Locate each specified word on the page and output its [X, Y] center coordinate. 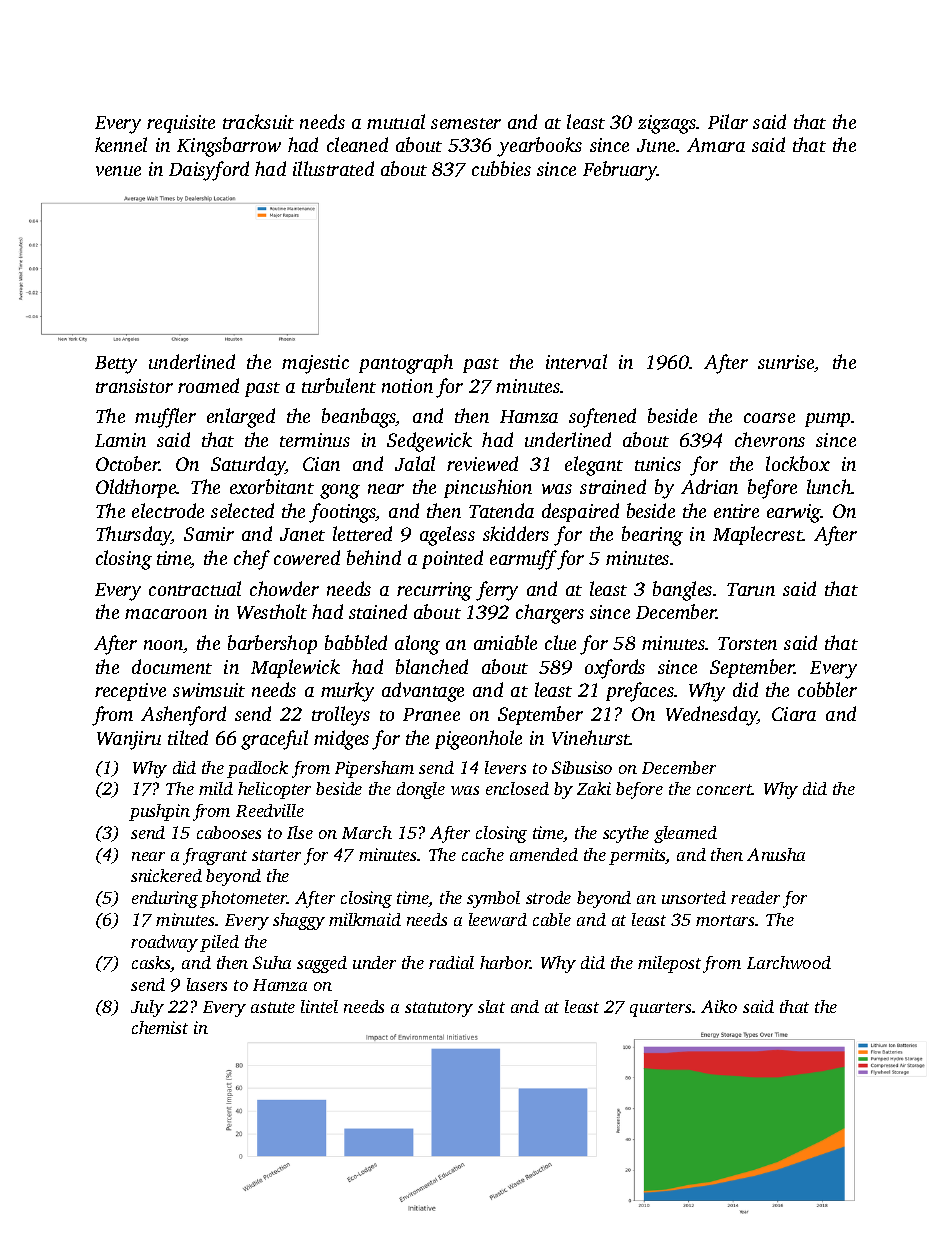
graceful [274, 740]
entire [736, 511]
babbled [356, 642]
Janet [302, 534]
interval [576, 361]
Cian [321, 464]
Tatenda [501, 510]
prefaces [640, 692]
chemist [160, 1027]
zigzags [667, 124]
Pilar [728, 121]
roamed [208, 385]
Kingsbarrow [229, 147]
